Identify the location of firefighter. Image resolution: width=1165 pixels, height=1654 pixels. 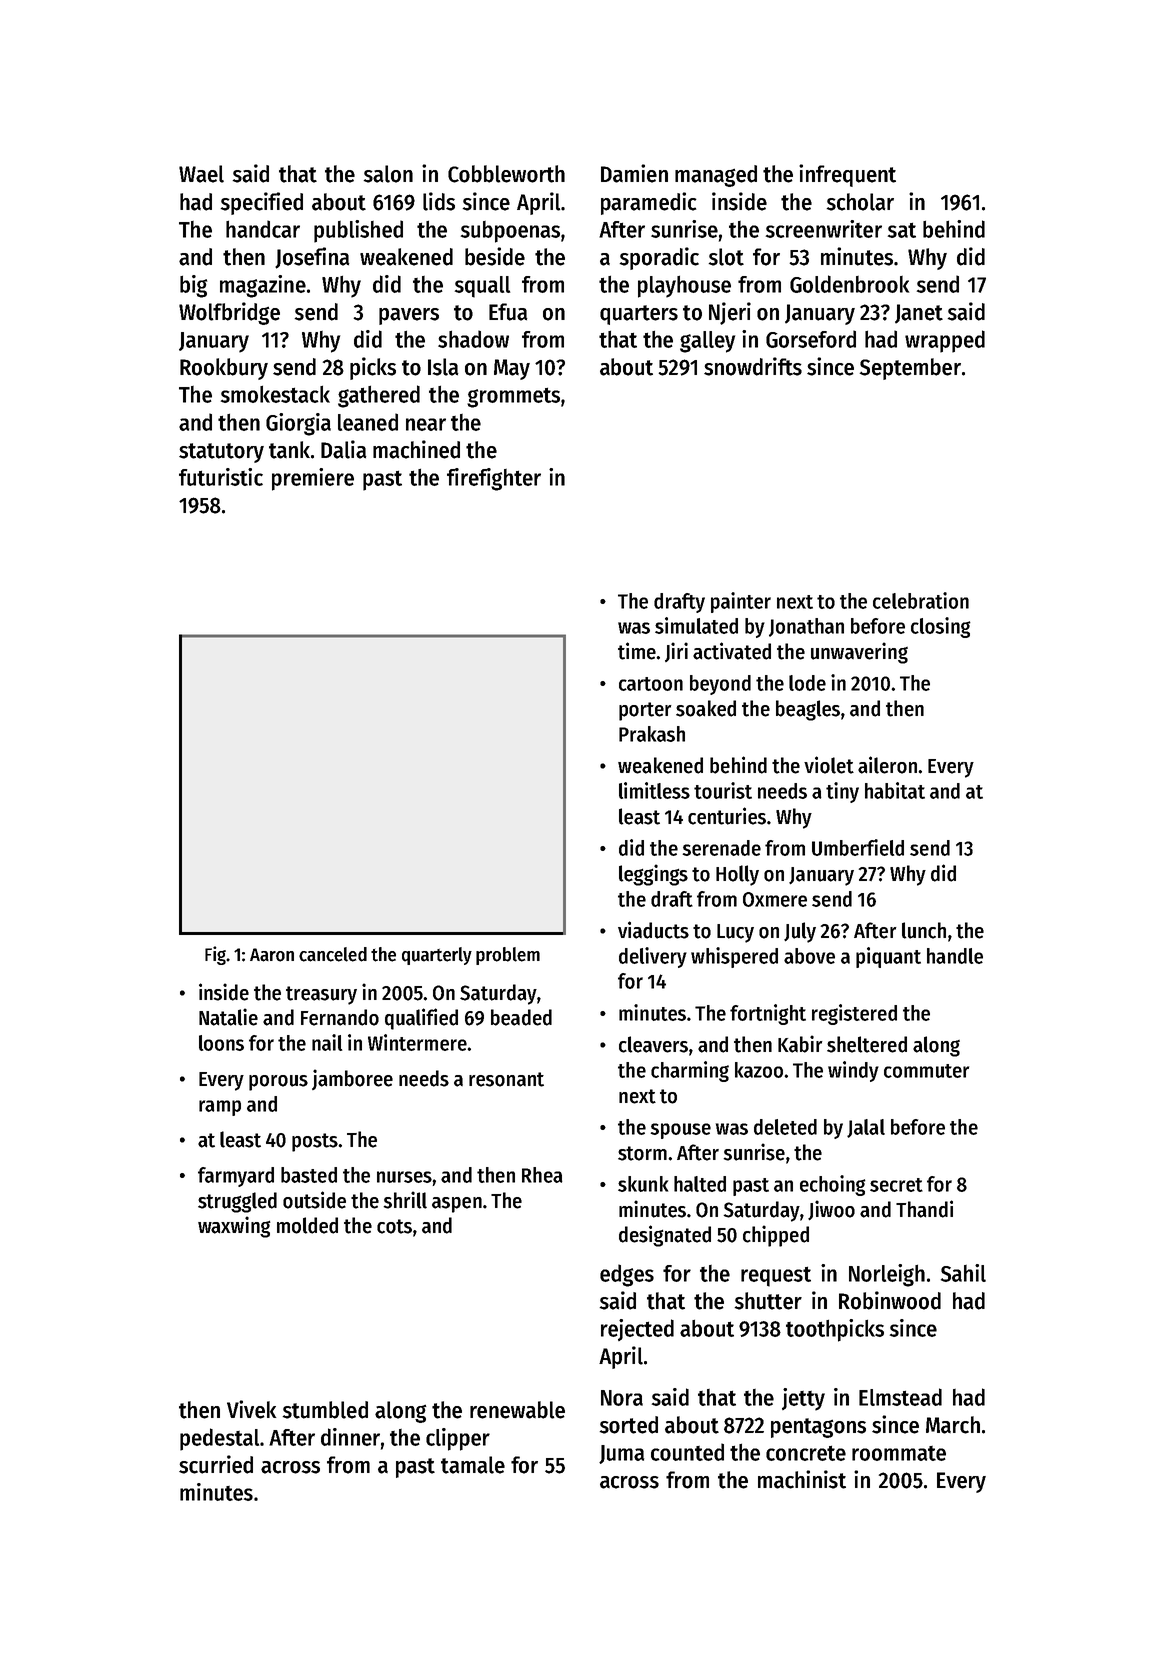
(494, 479).
